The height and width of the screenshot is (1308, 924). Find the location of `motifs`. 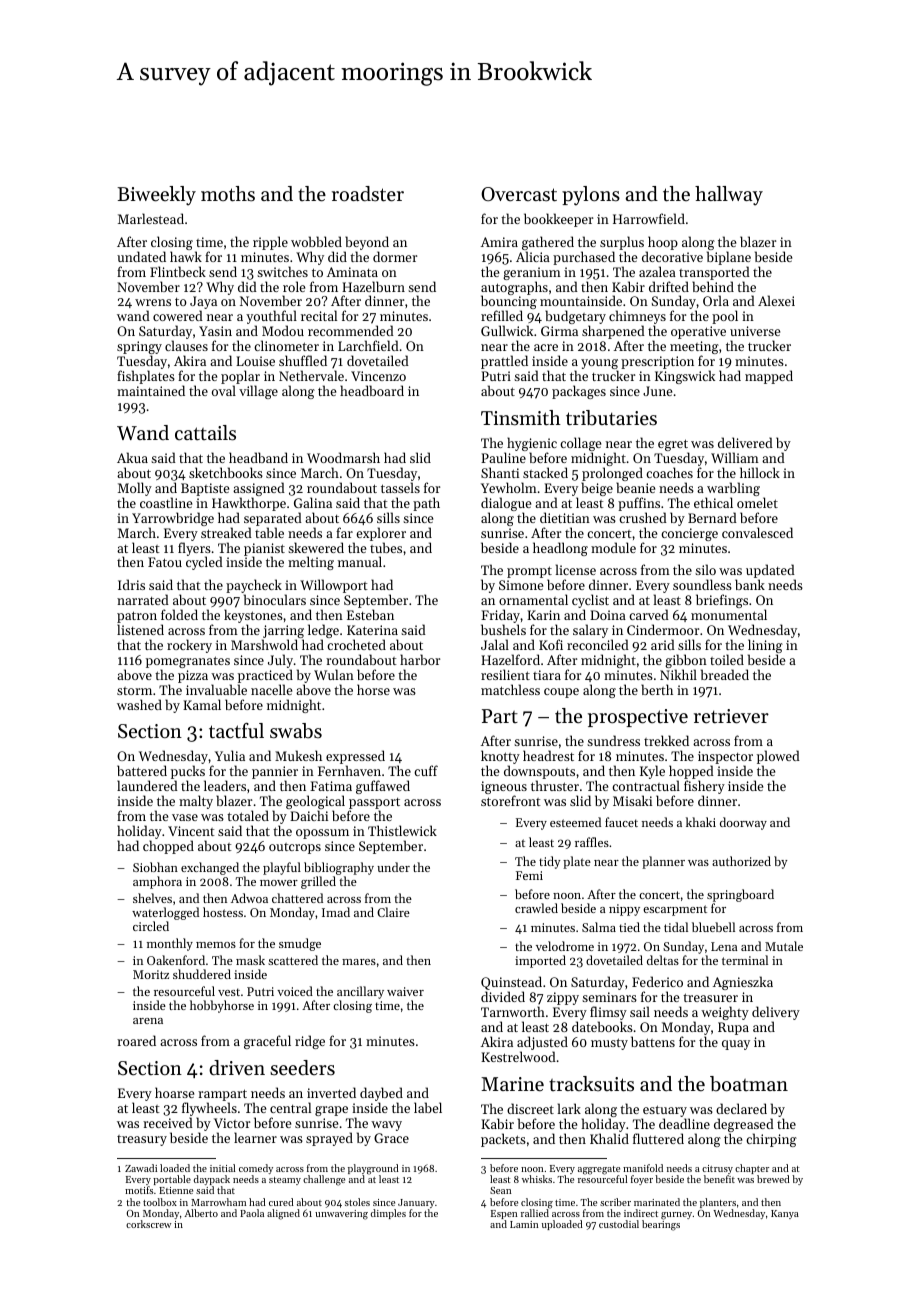

motifs is located at coordinates (139, 1190).
